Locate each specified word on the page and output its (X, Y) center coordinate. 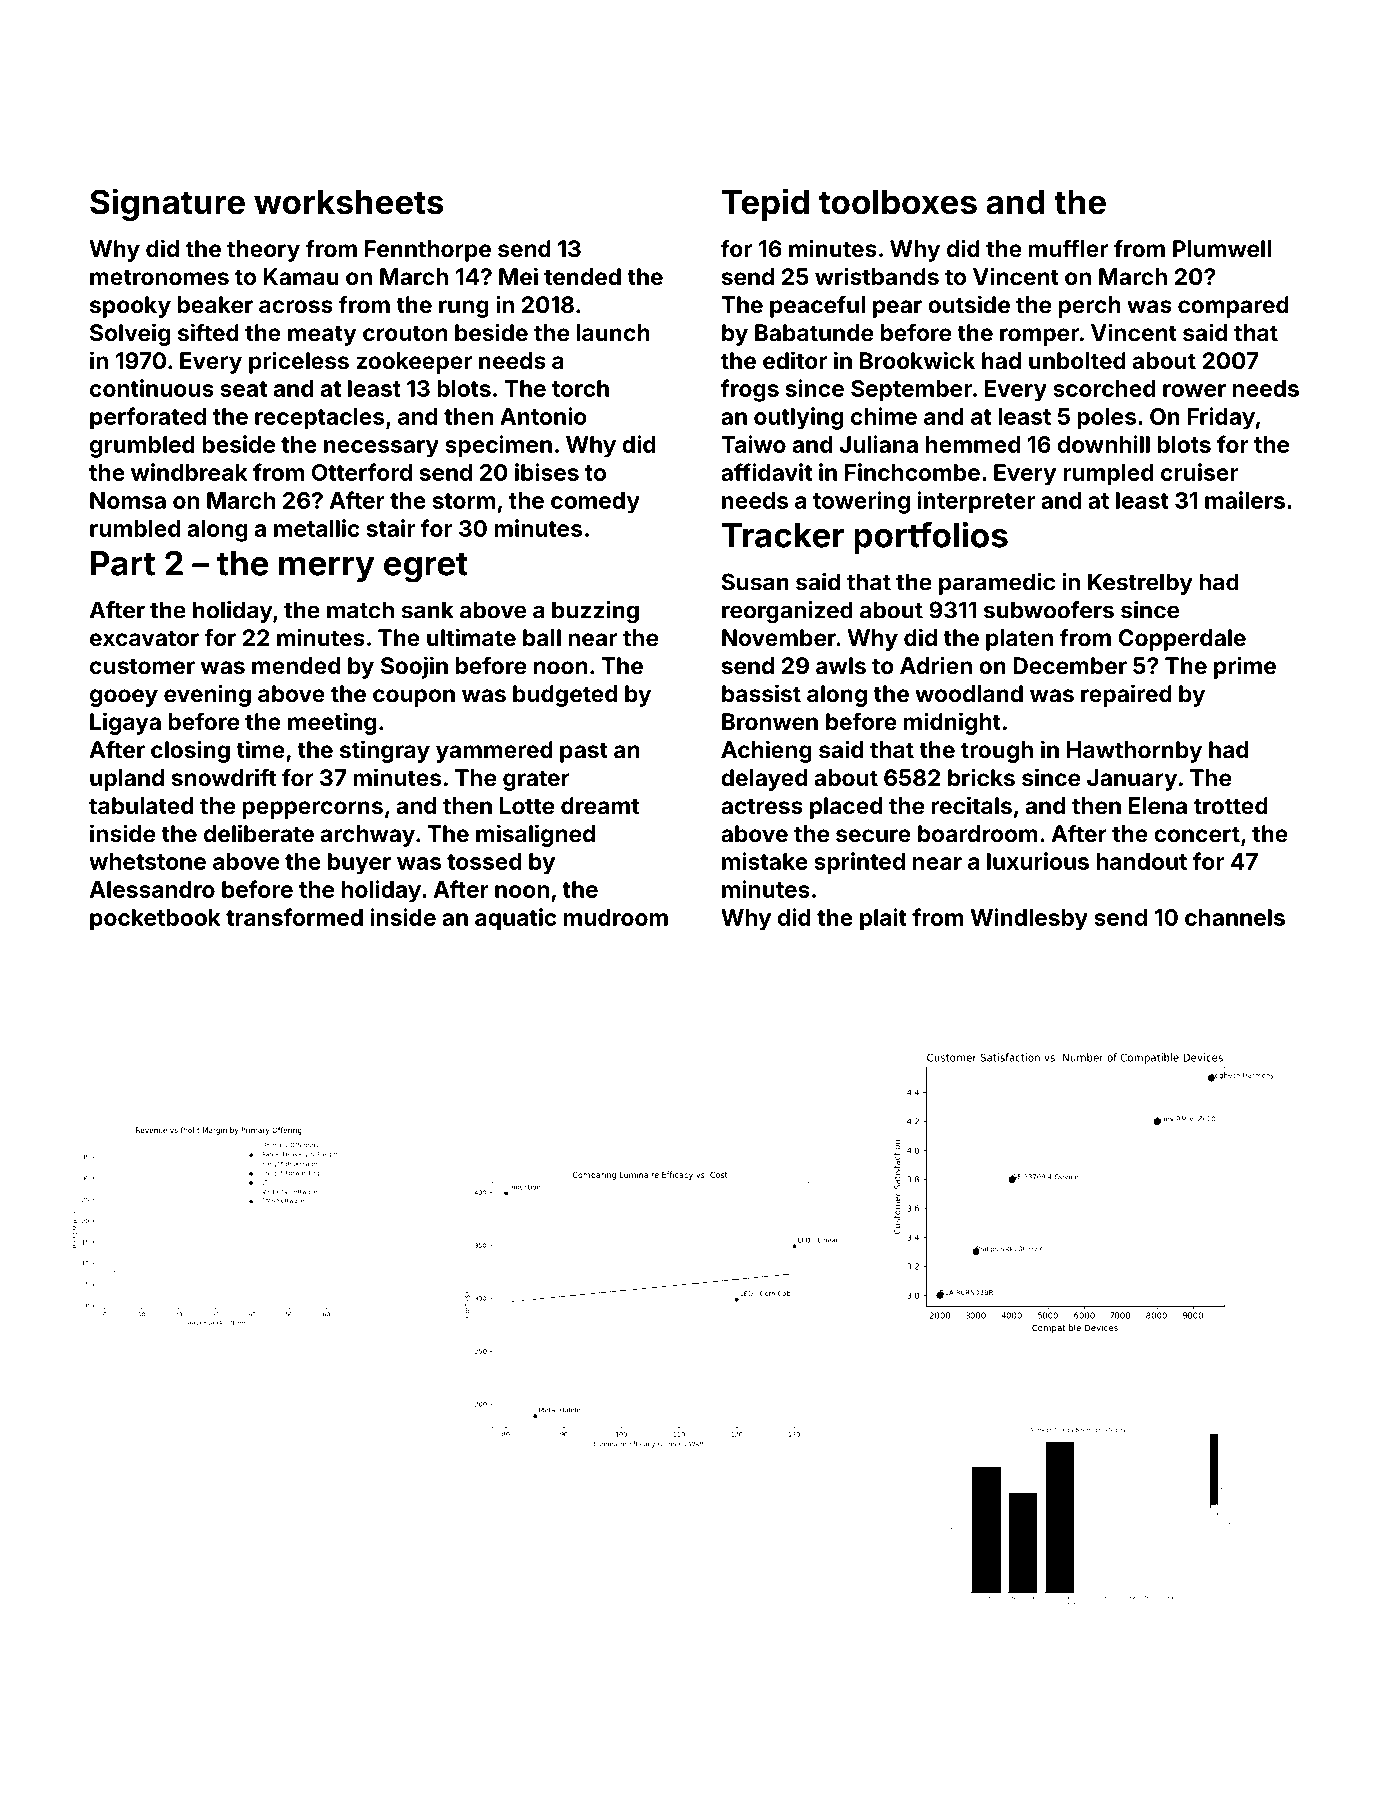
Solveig (130, 334)
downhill (1104, 444)
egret (426, 568)
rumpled (1108, 475)
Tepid (765, 204)
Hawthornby (1134, 752)
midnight (952, 723)
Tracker (783, 535)
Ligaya (125, 723)
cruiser (1199, 472)
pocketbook (155, 920)
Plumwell (1222, 248)
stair (391, 528)
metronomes (159, 277)
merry (327, 569)
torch (580, 388)
